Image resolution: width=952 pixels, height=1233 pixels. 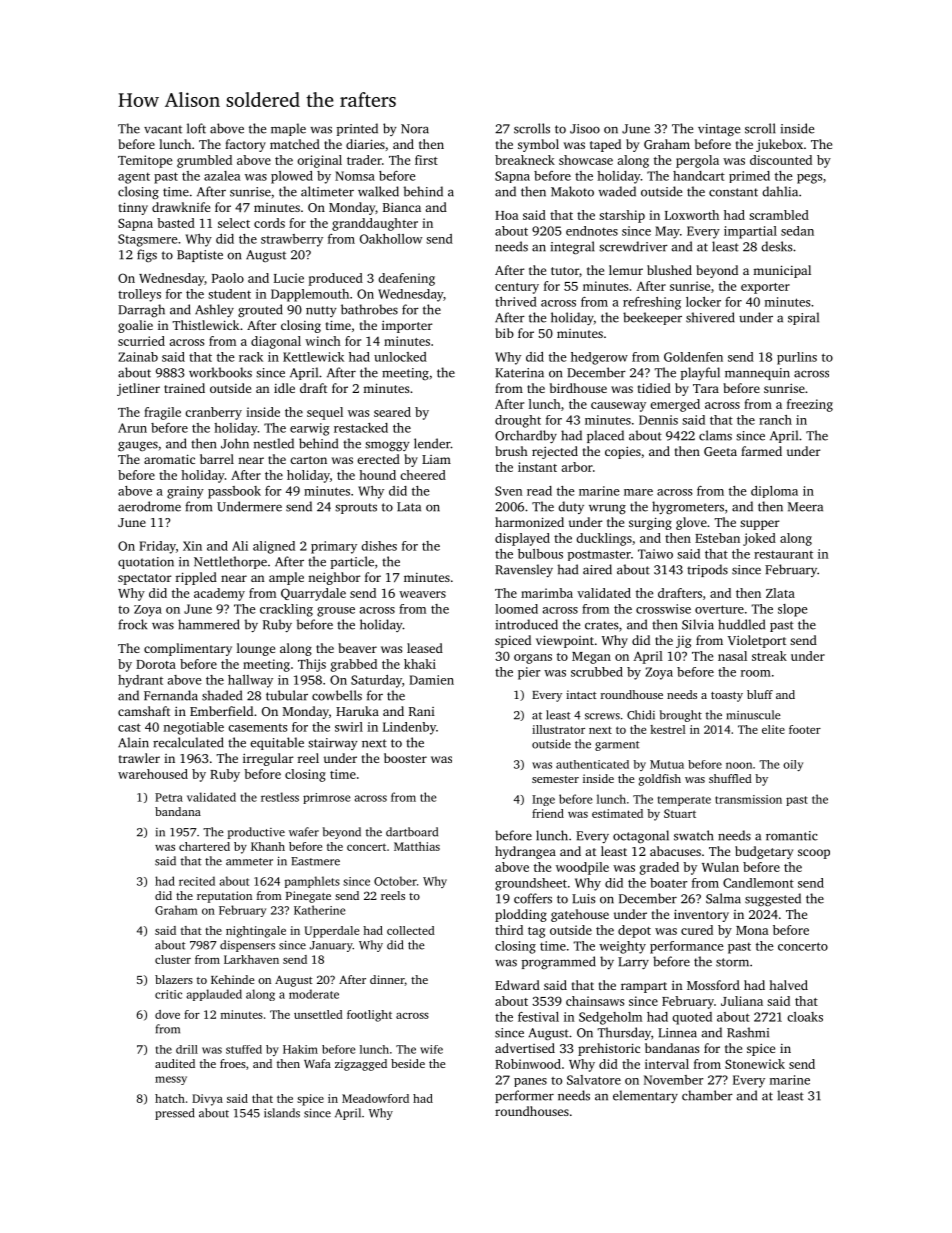 What do you see at coordinates (169, 797) in the document?
I see `Petra` at bounding box center [169, 797].
